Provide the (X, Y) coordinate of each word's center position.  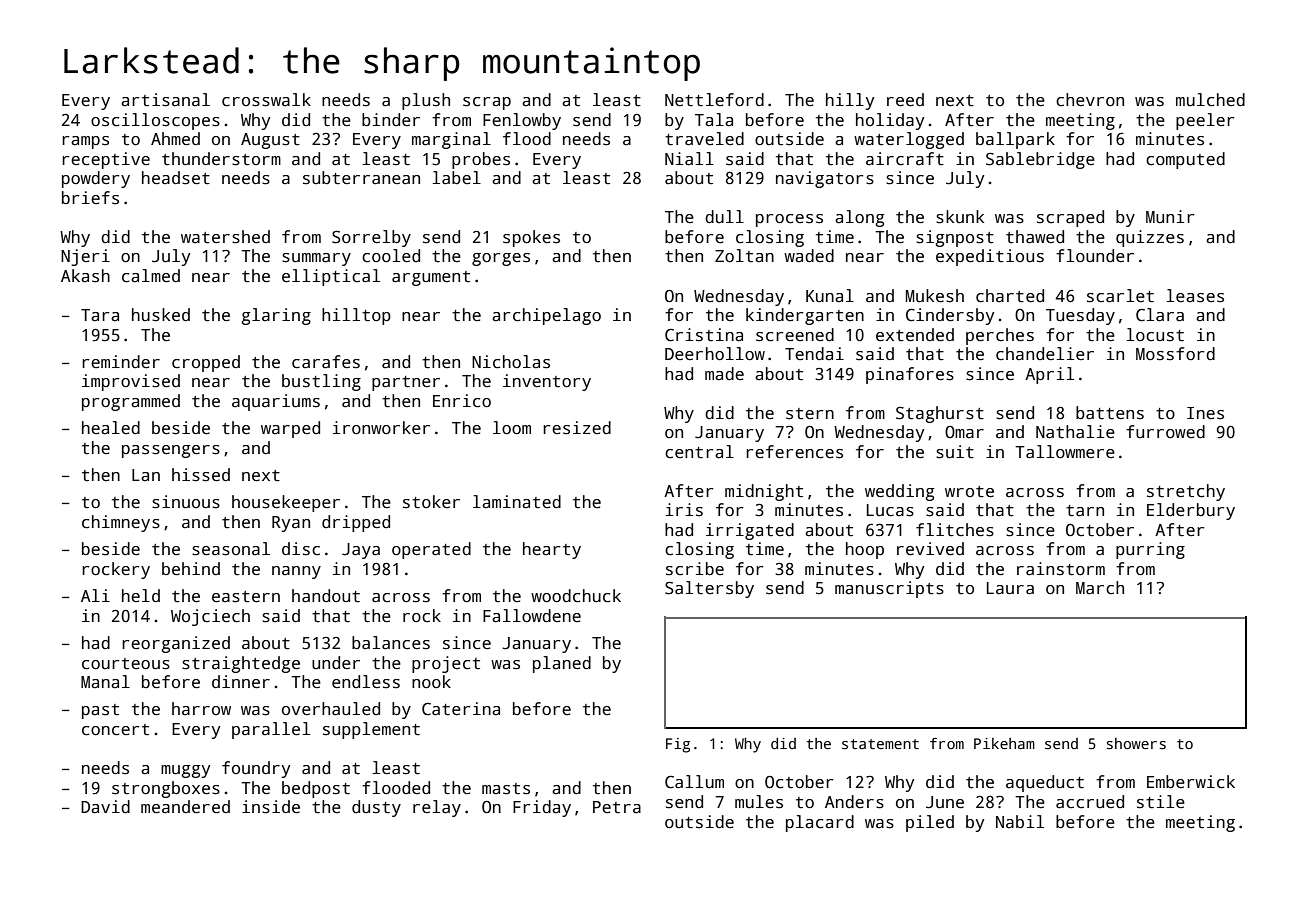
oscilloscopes (155, 121)
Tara (100, 315)
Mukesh (935, 296)
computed (1185, 160)
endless (366, 682)
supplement (371, 730)
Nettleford (714, 100)
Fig (678, 745)
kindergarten (805, 316)
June (945, 802)
